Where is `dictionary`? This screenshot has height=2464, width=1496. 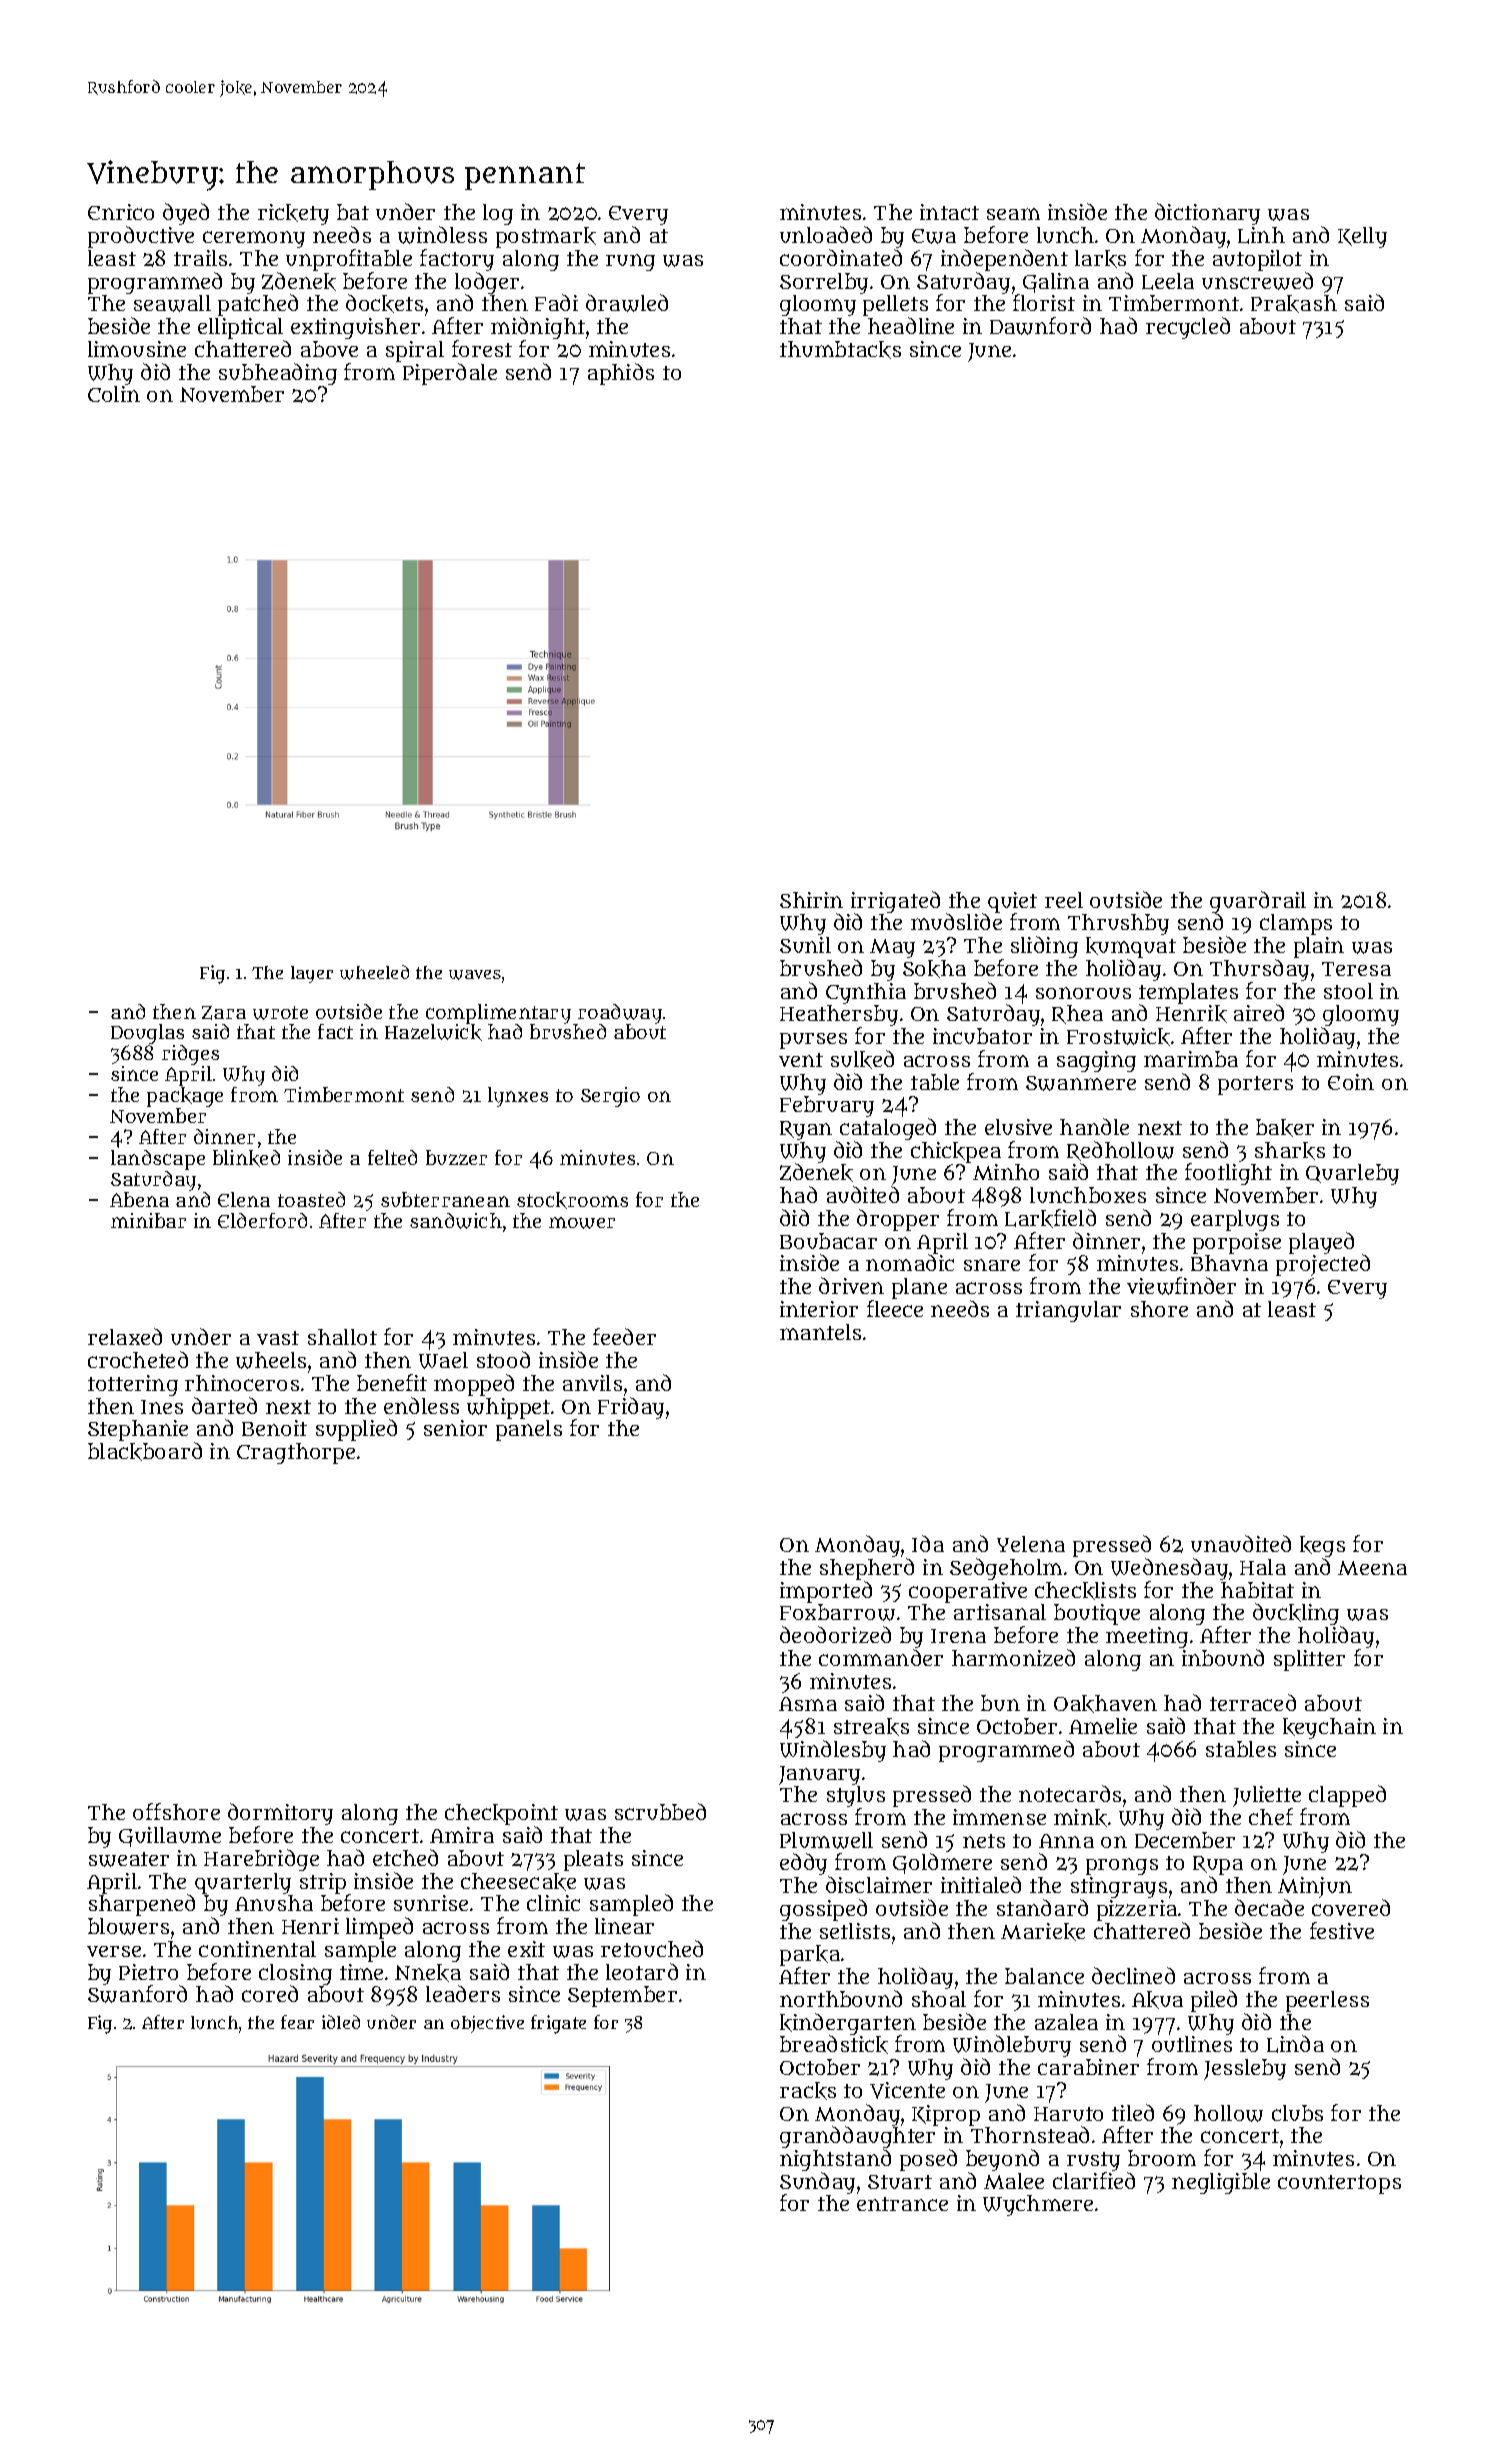 dictionary is located at coordinates (1207, 215).
